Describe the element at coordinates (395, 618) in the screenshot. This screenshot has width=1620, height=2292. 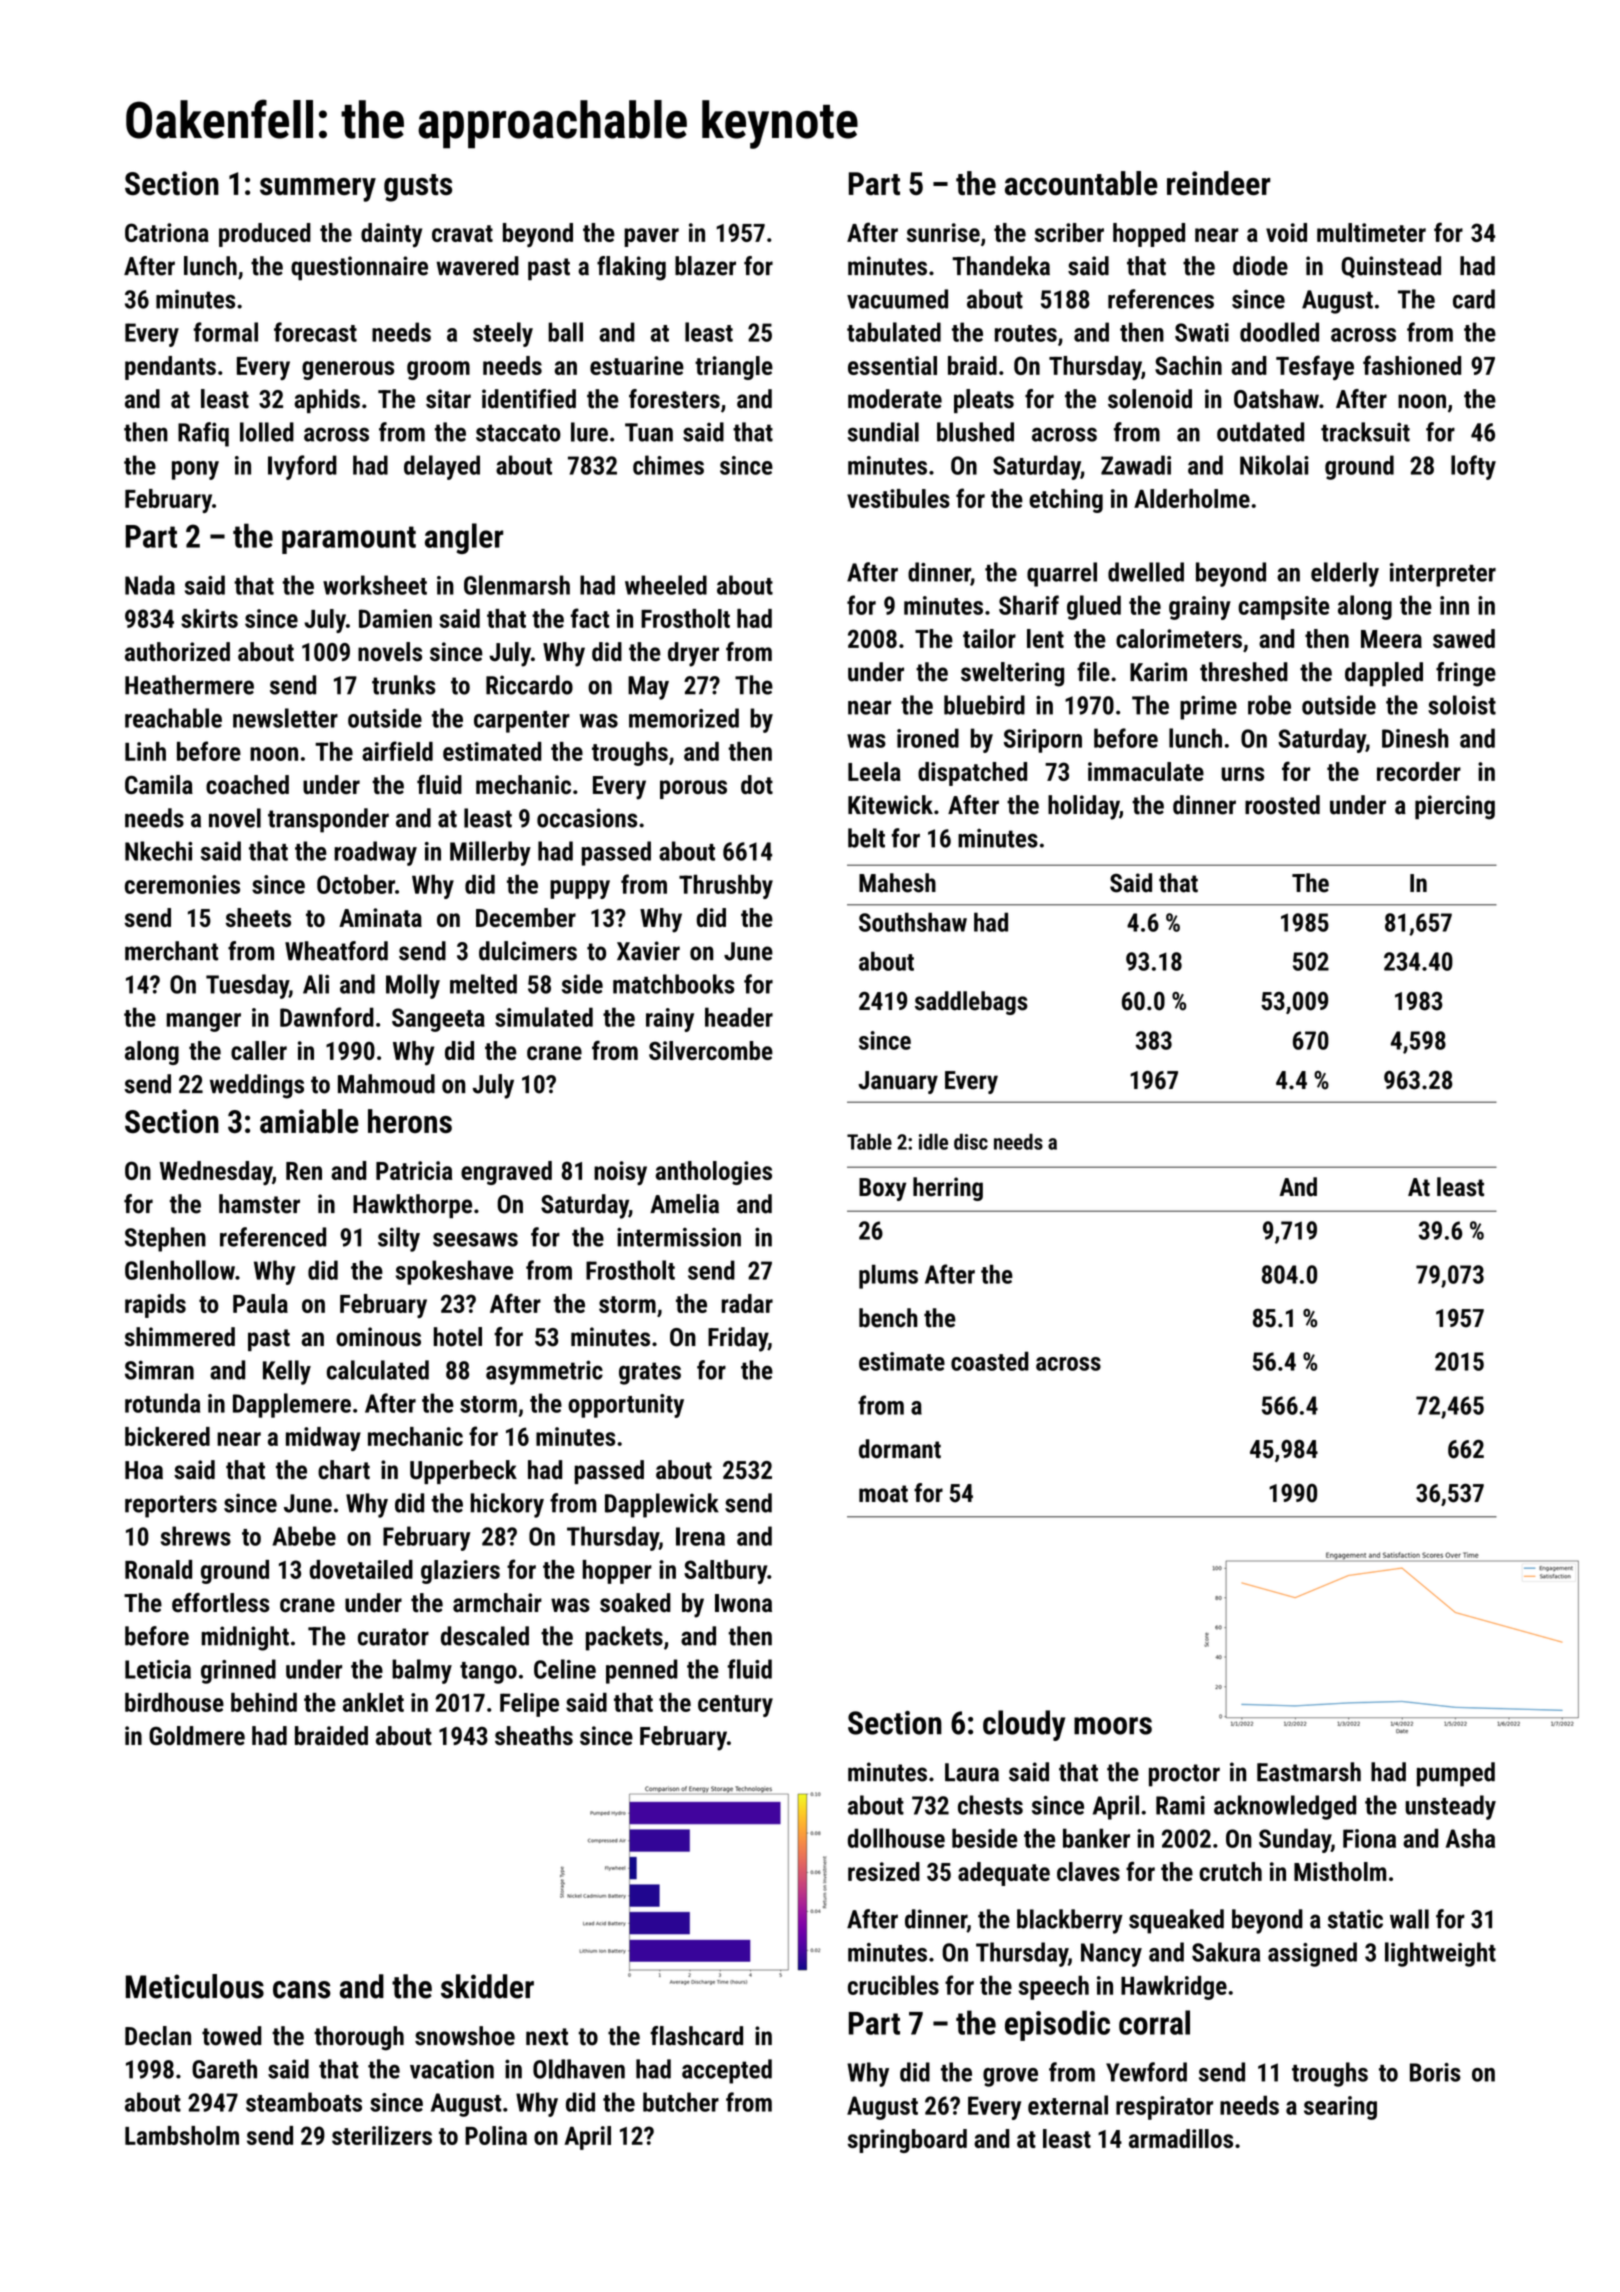
I see `Damien` at that location.
